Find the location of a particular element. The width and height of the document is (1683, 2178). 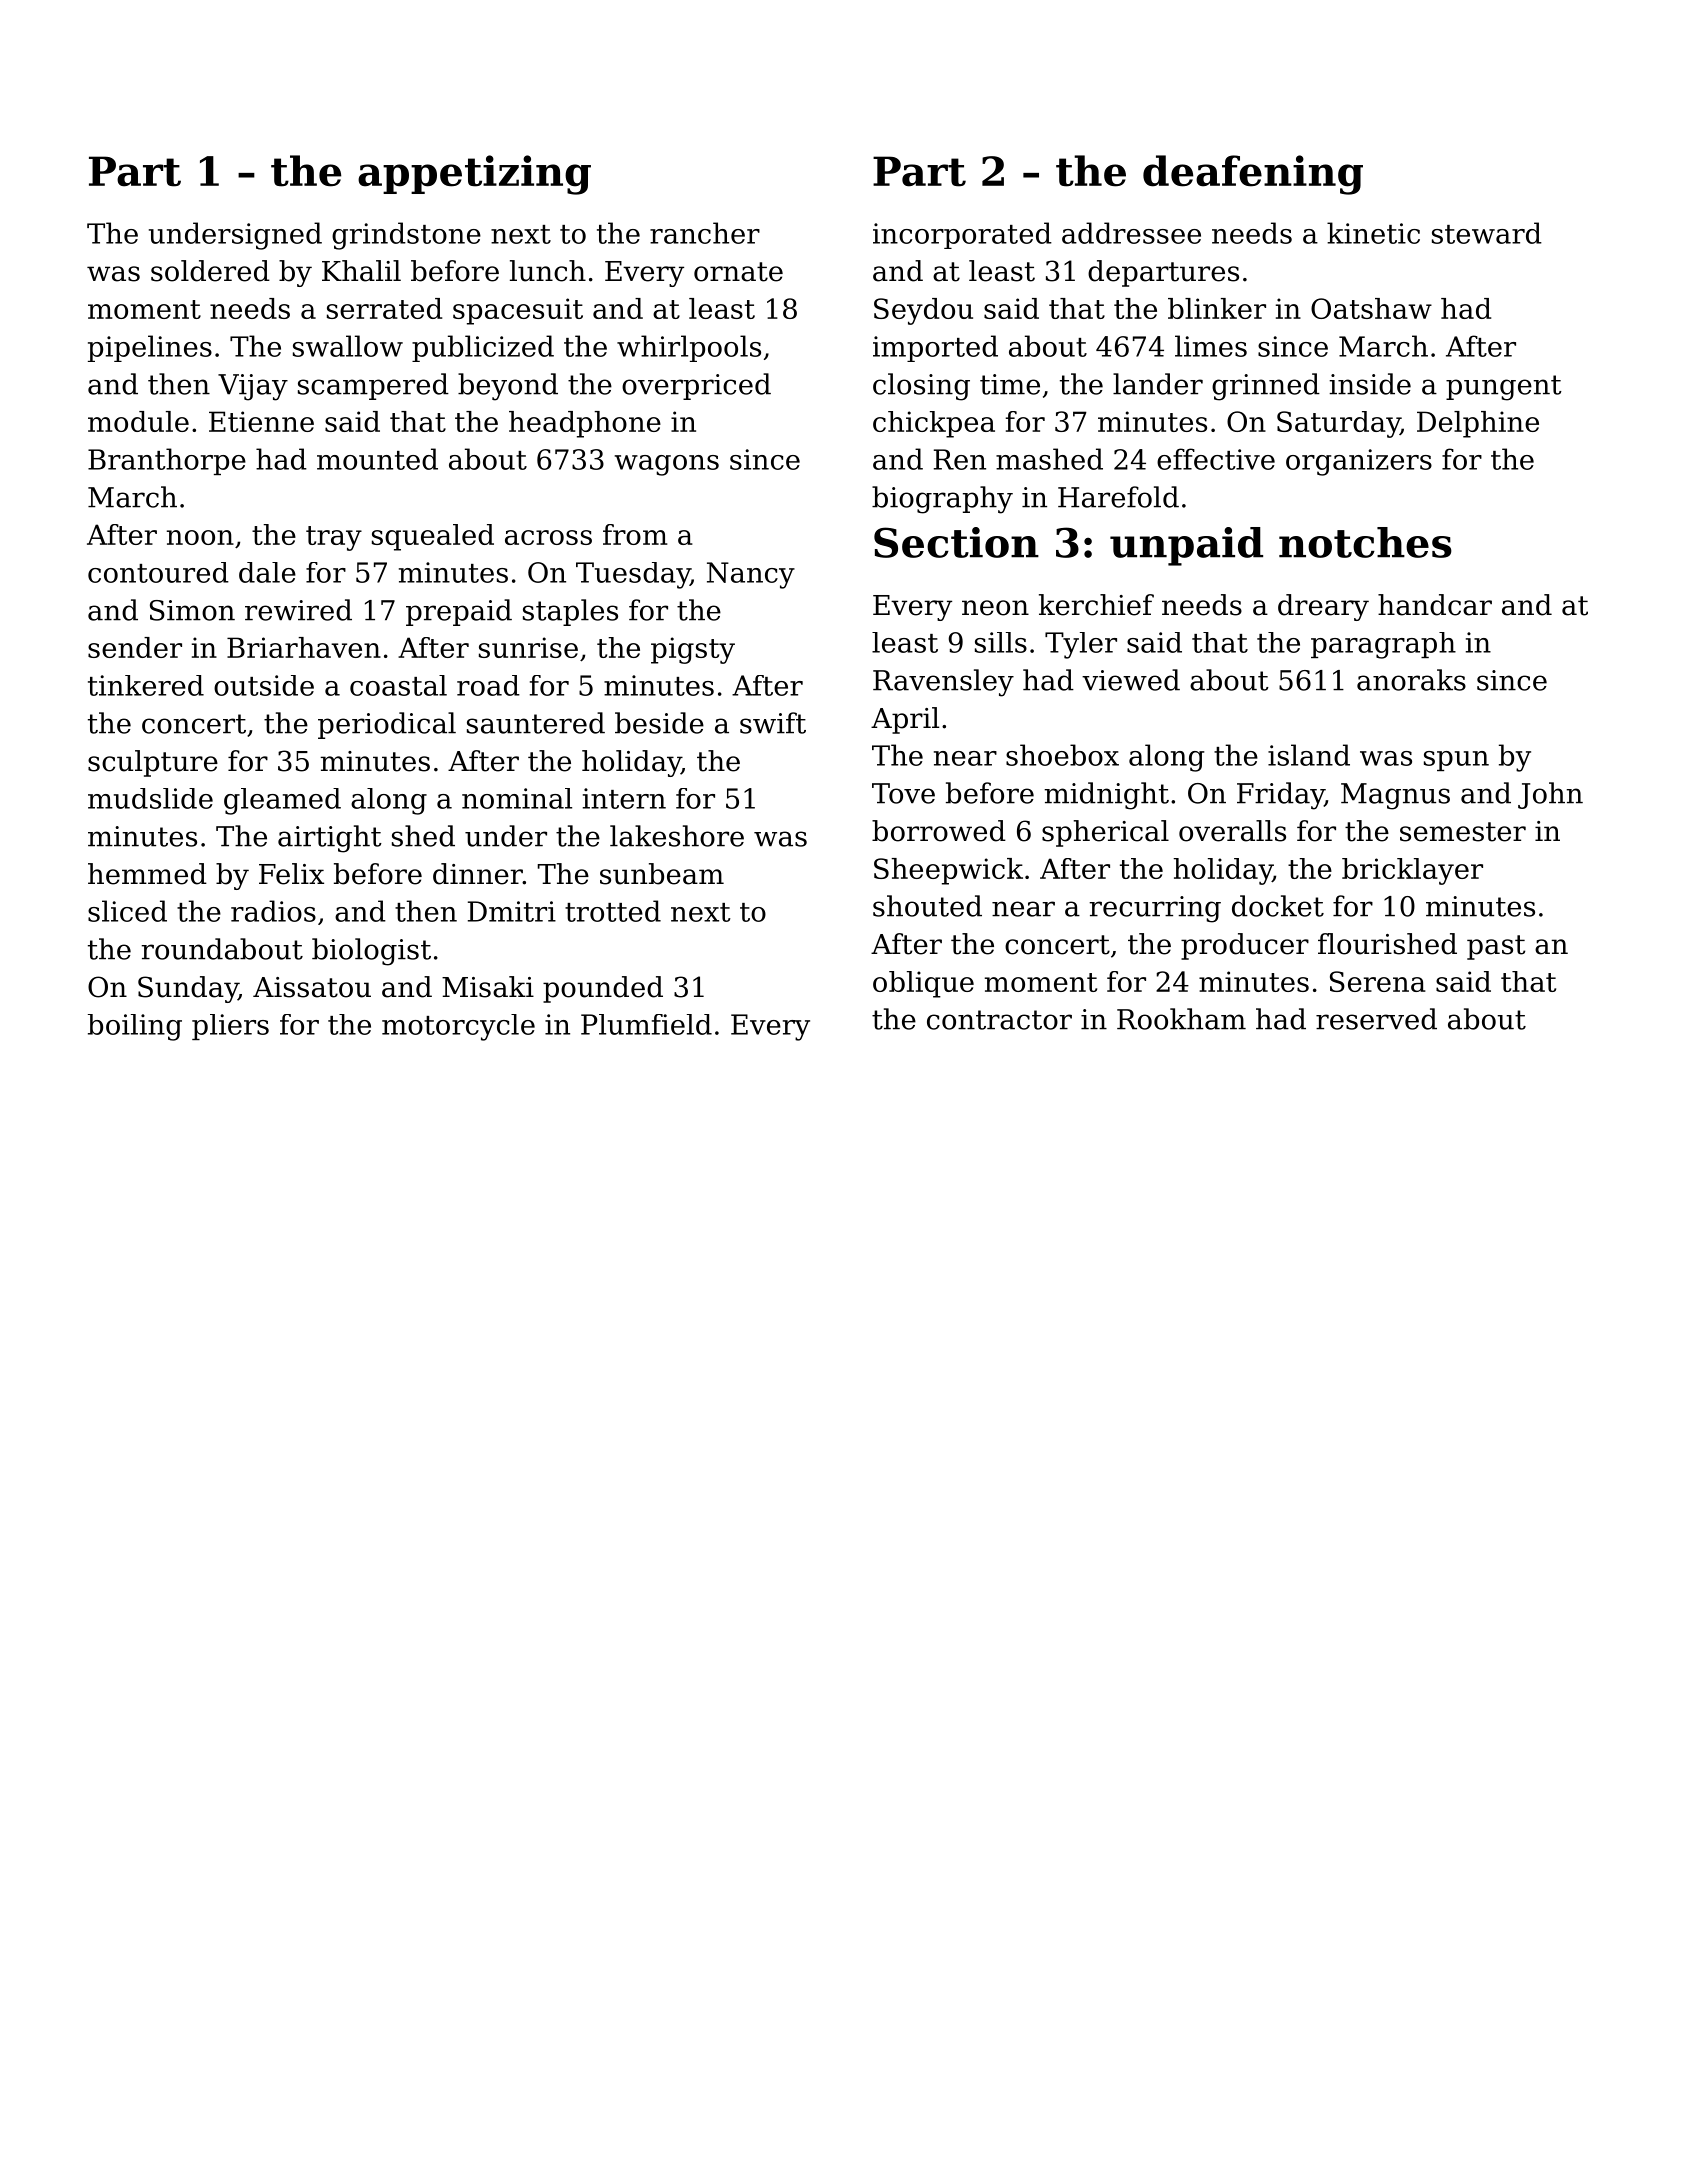

neon is located at coordinates (995, 608).
